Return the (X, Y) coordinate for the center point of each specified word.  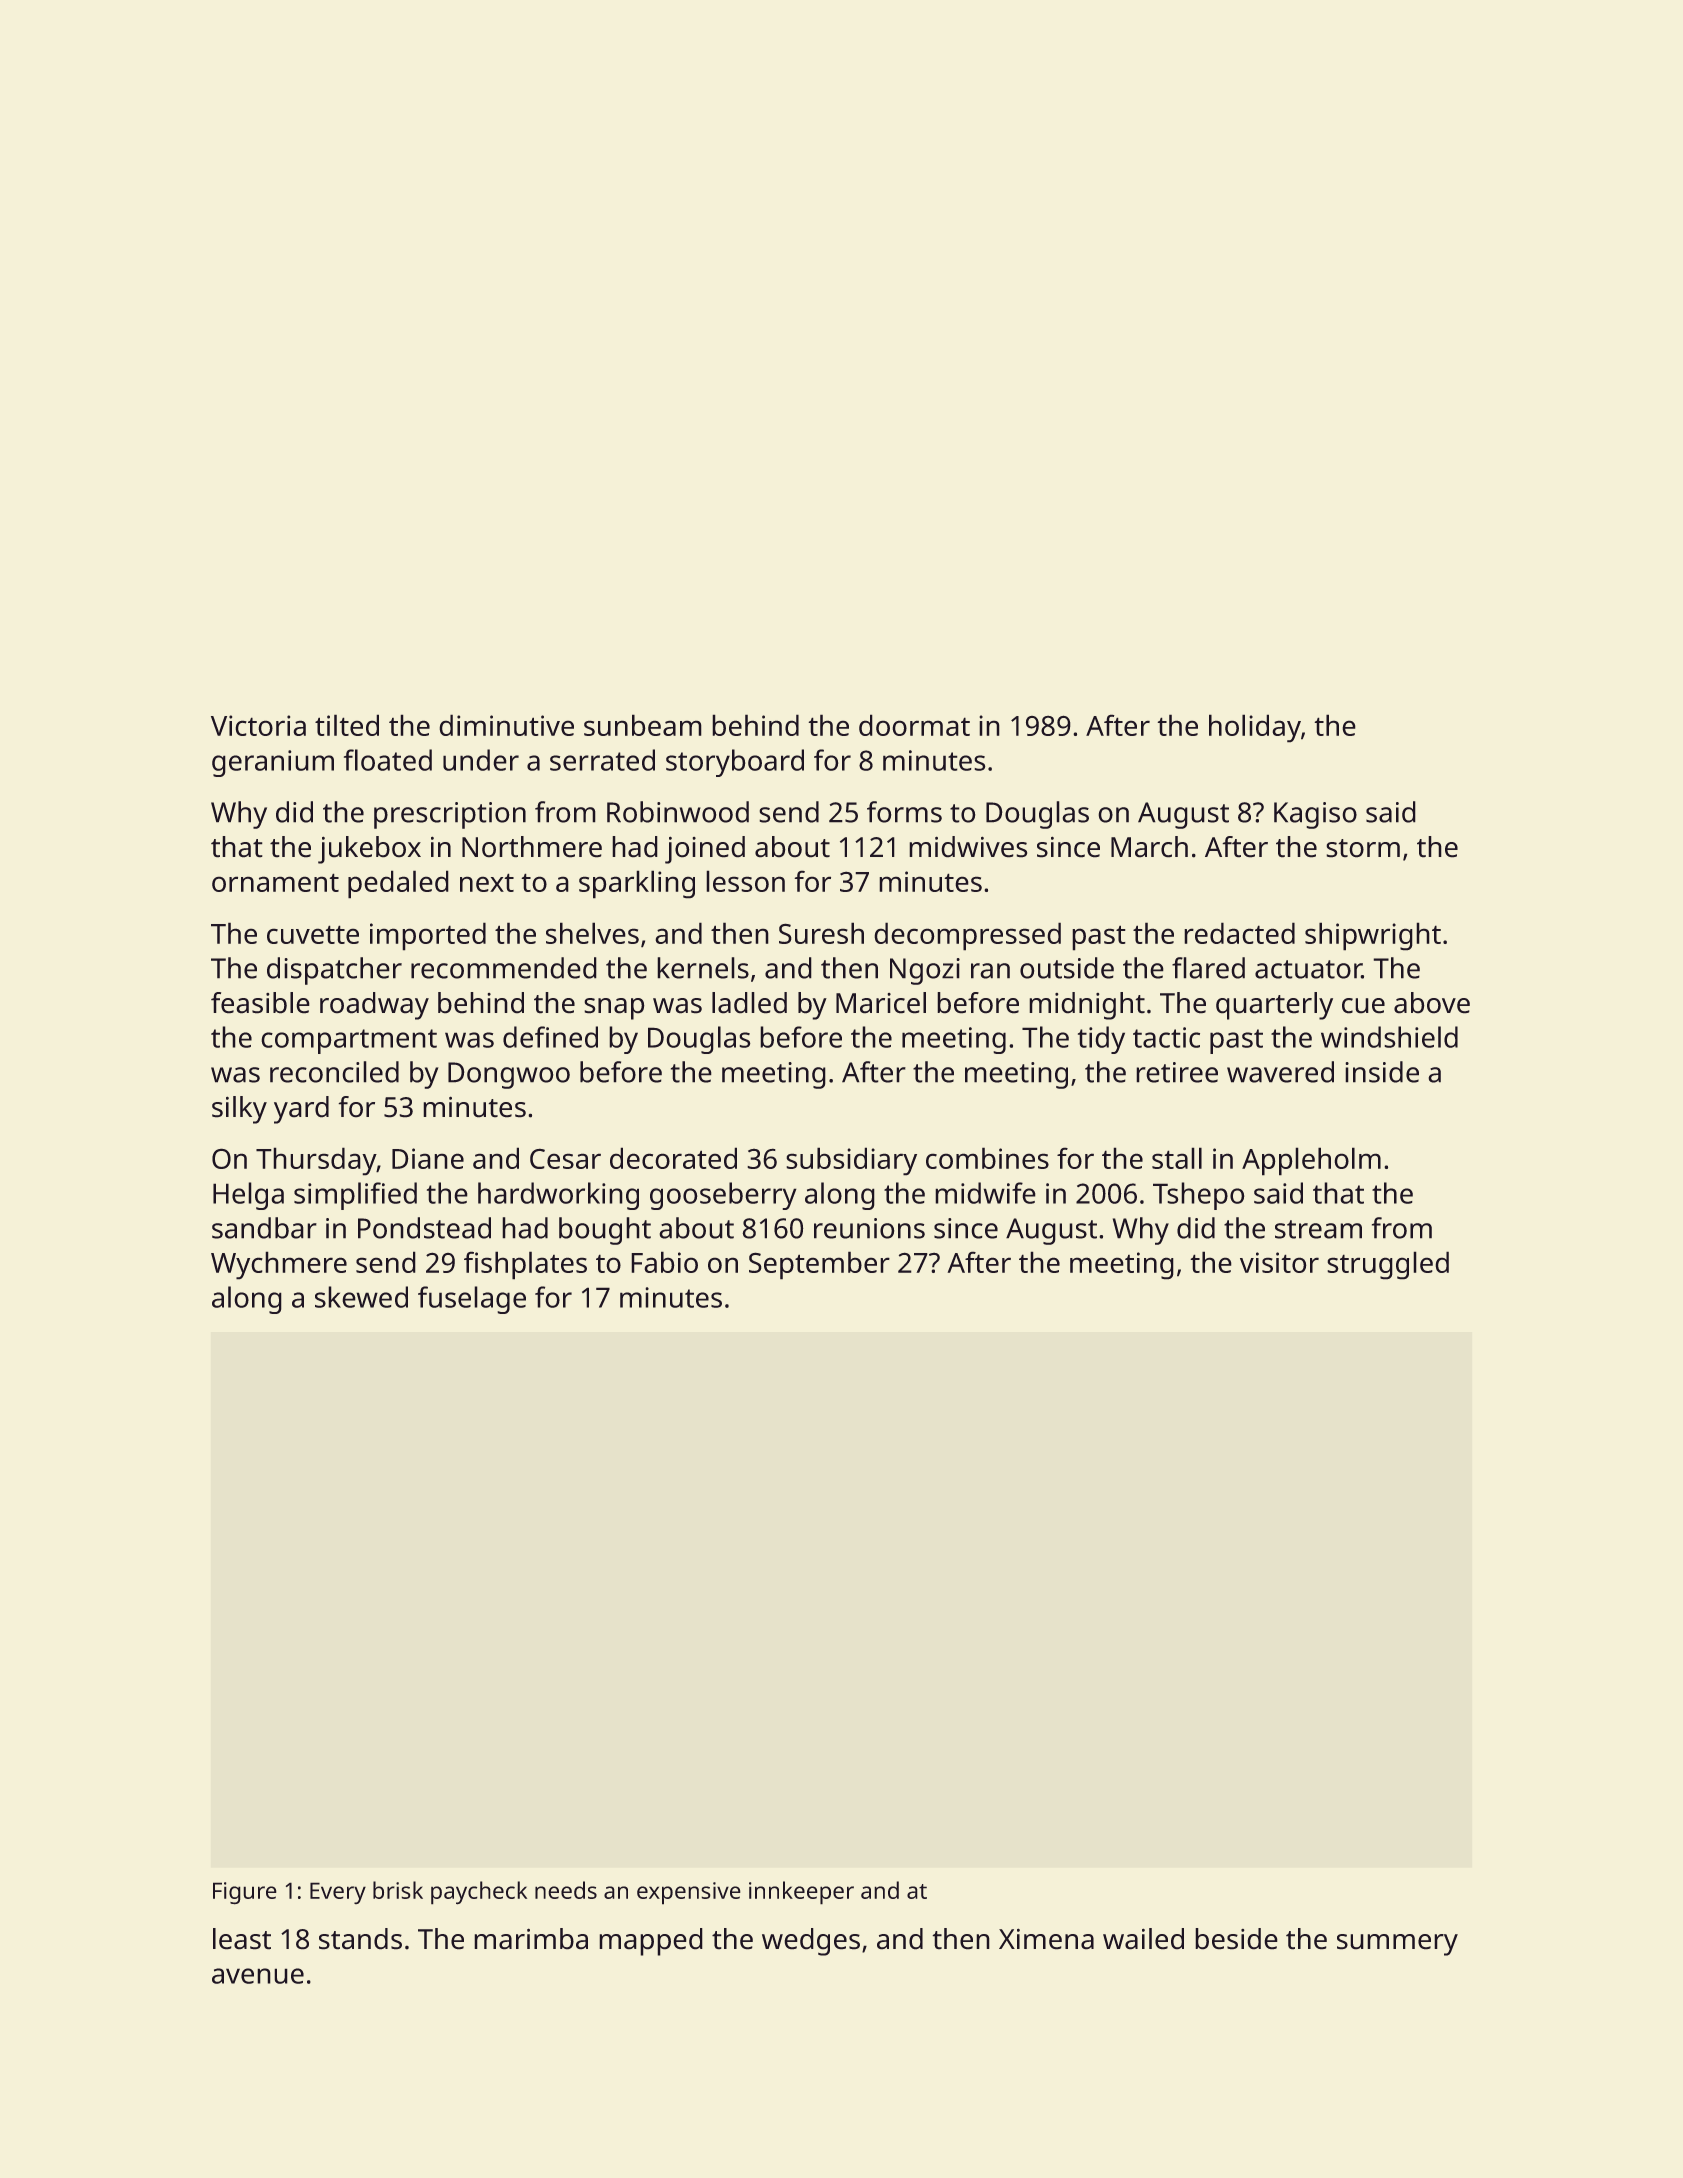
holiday (1255, 728)
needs (566, 1890)
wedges (811, 1942)
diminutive (507, 725)
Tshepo (1198, 1196)
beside (1236, 1938)
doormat (914, 725)
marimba (531, 1938)
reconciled (334, 1072)
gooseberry (723, 1196)
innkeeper (801, 1892)
